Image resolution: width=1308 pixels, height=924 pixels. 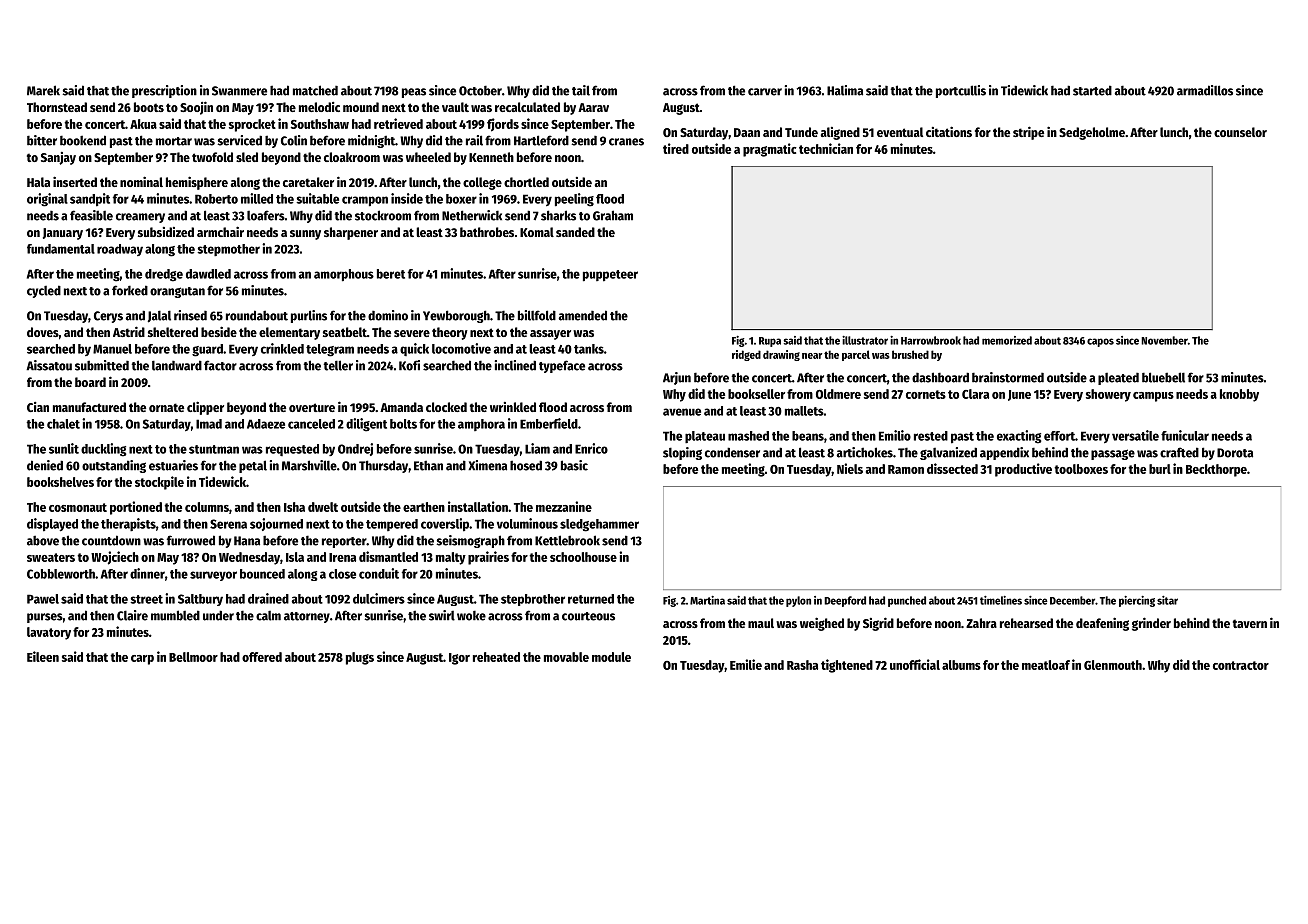 What do you see at coordinates (865, 340) in the screenshot?
I see `illustrator` at bounding box center [865, 340].
